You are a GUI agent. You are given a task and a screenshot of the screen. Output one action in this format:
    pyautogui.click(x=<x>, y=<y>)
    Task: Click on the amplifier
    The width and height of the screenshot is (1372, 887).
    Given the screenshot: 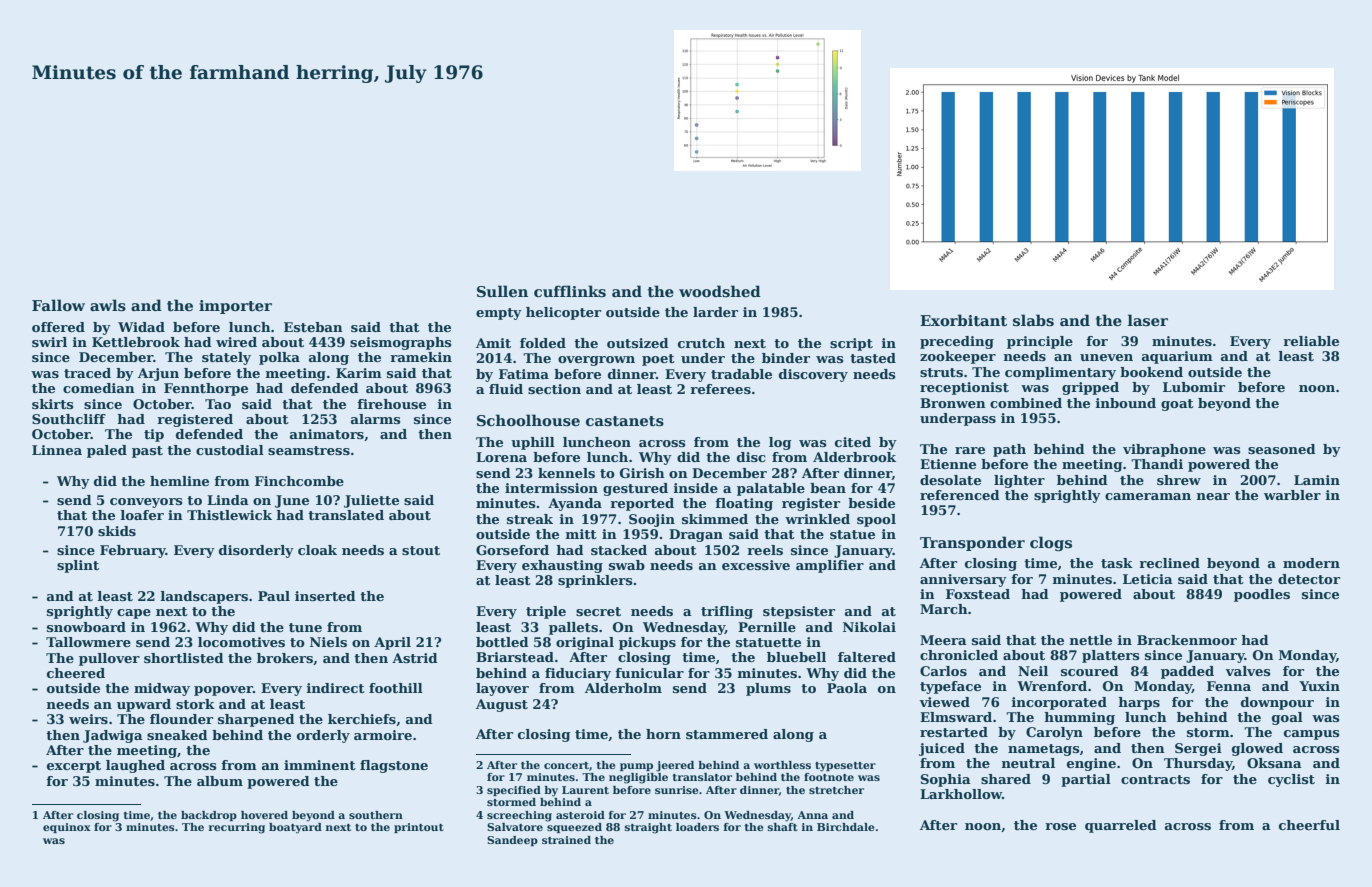 What is the action you would take?
    pyautogui.click(x=830, y=566)
